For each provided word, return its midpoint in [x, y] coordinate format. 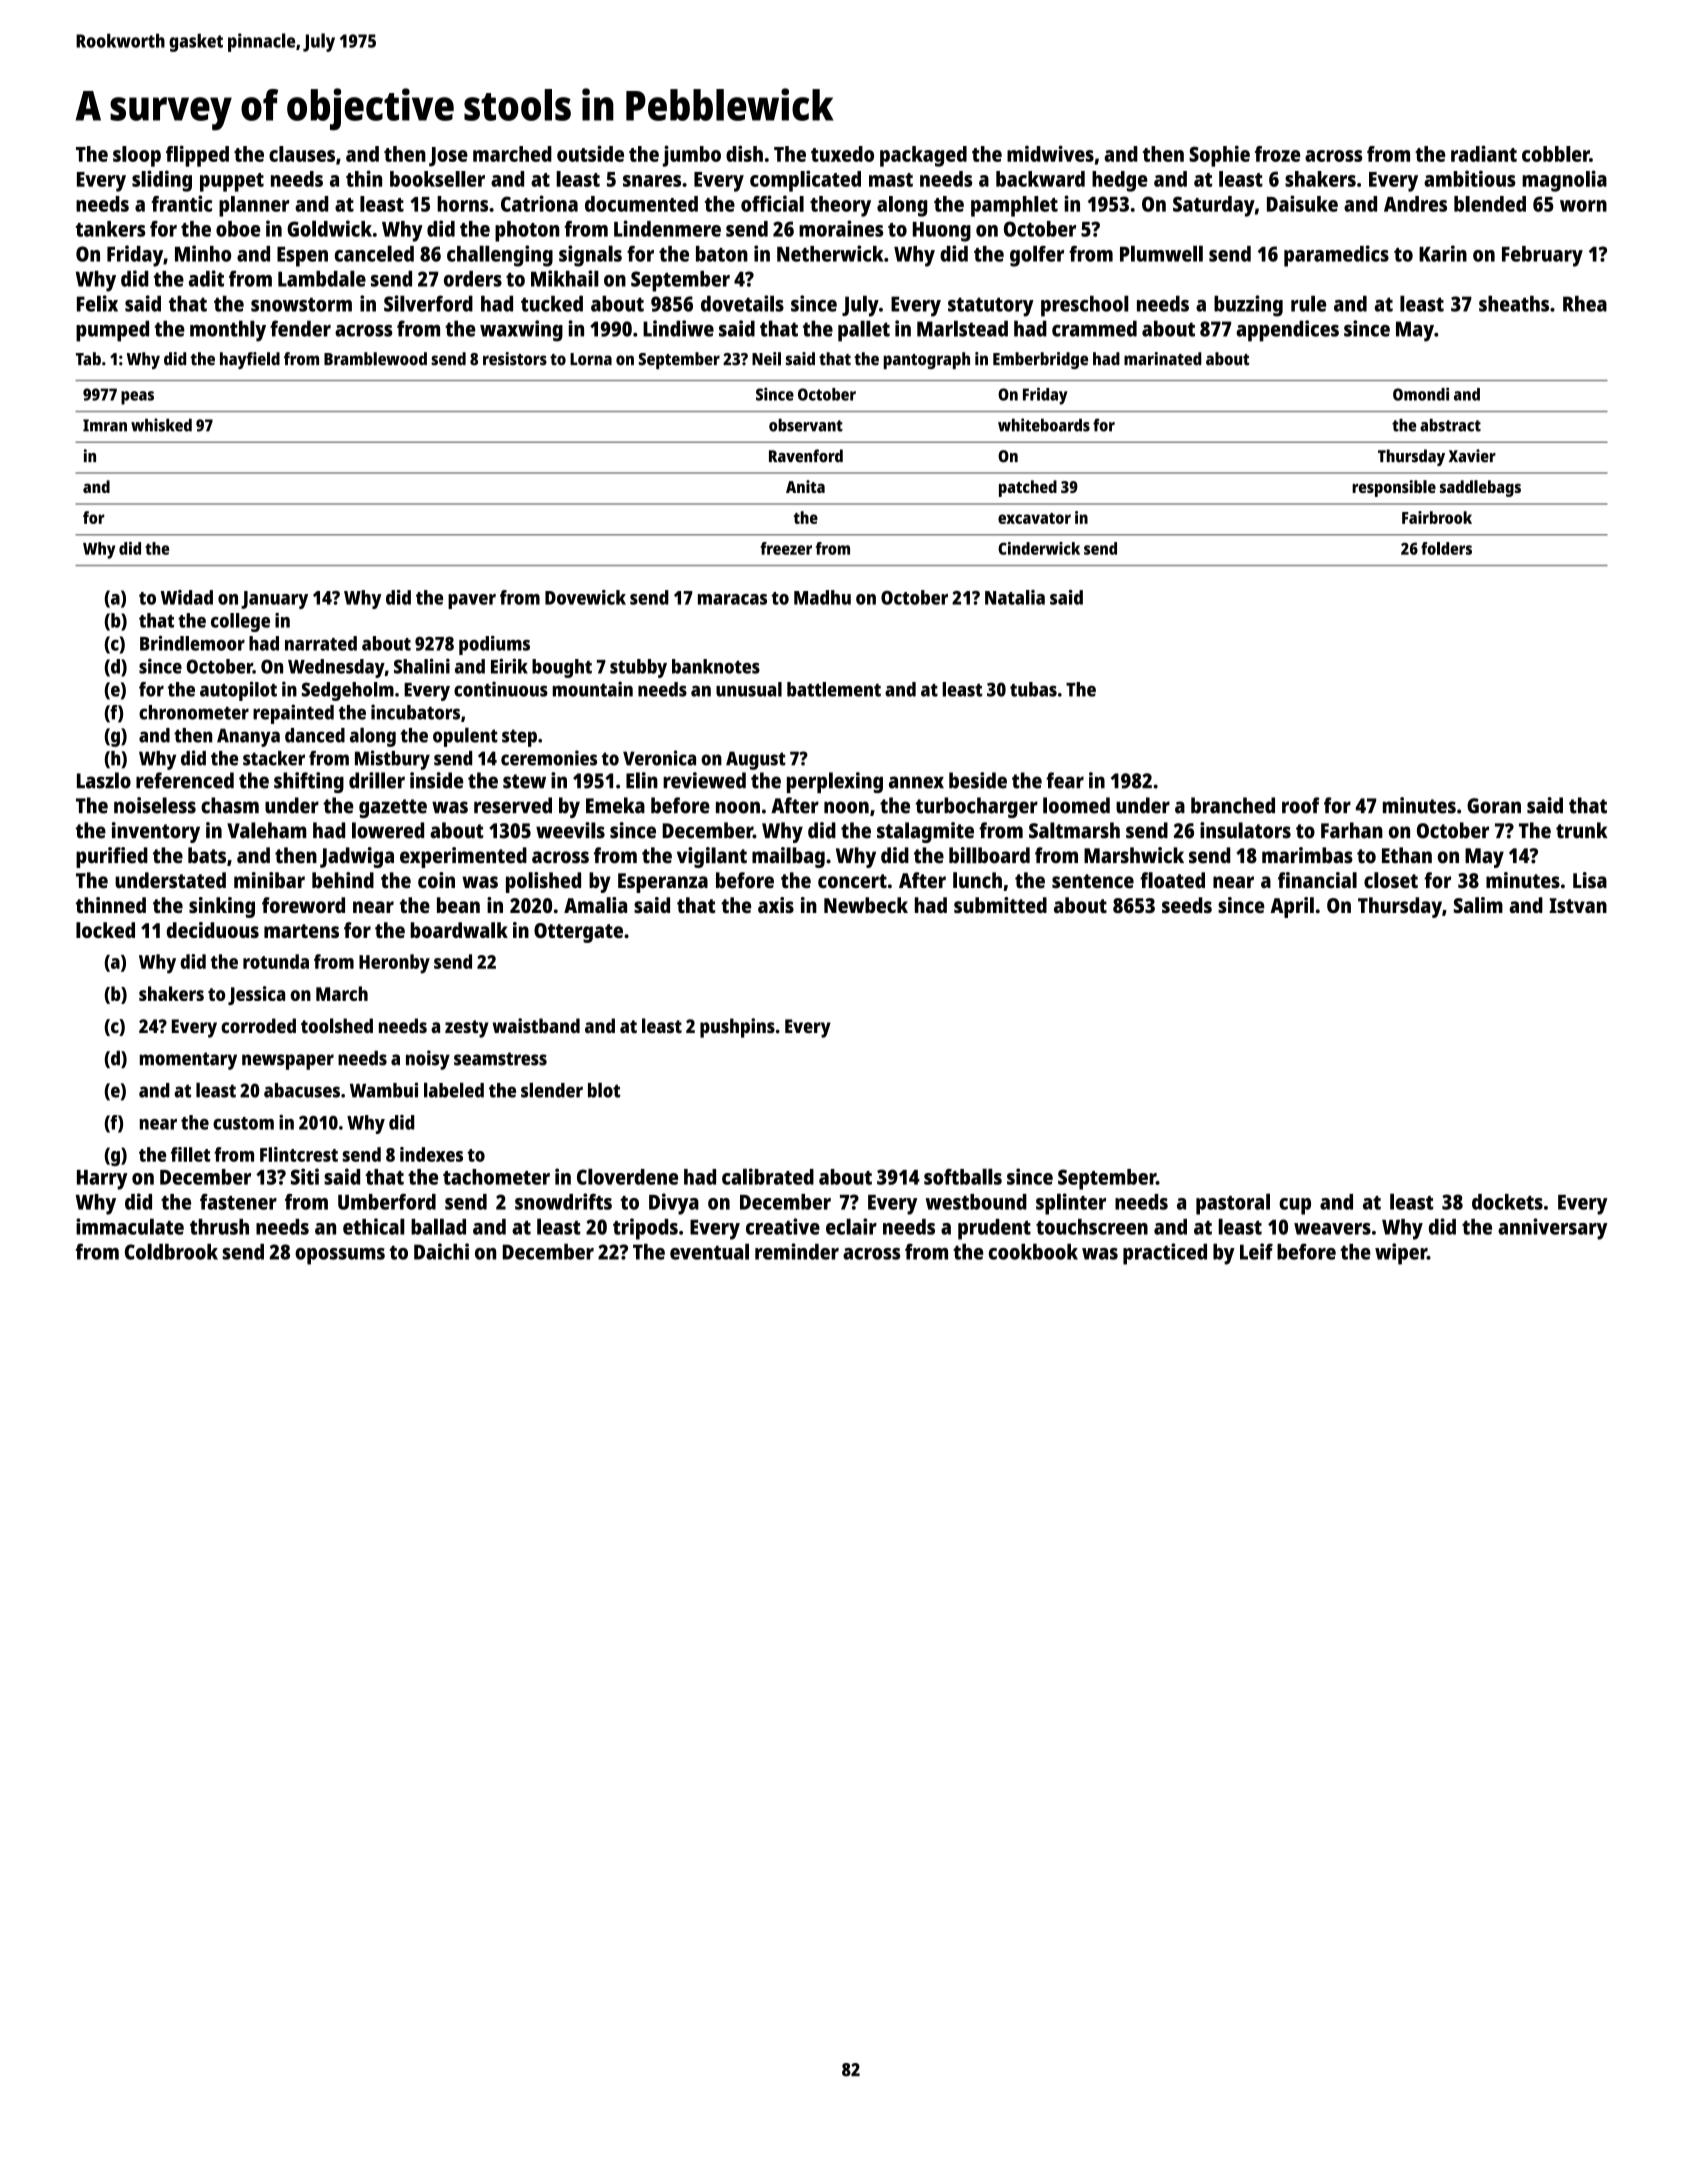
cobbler [1556, 154]
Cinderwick [1039, 548]
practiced [1165, 1254]
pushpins [737, 1028]
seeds [1187, 905]
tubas [1033, 689]
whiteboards [1044, 425]
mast [891, 180]
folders [1446, 548]
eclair [851, 1226]
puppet [232, 182]
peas [137, 398]
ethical [374, 1226]
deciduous [213, 930]
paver [472, 601]
